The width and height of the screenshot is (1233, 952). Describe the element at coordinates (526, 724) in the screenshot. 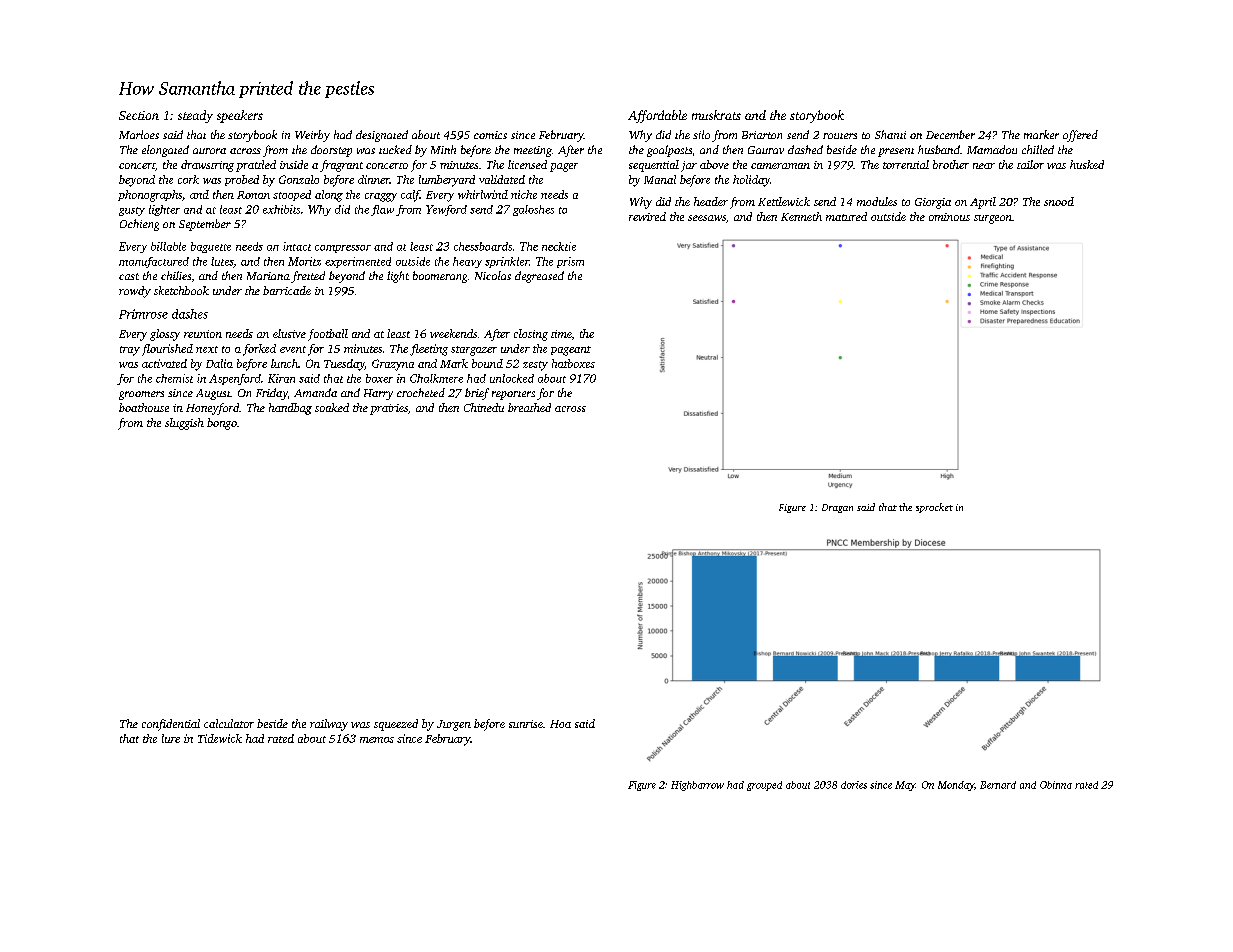

I see `sunrise` at that location.
